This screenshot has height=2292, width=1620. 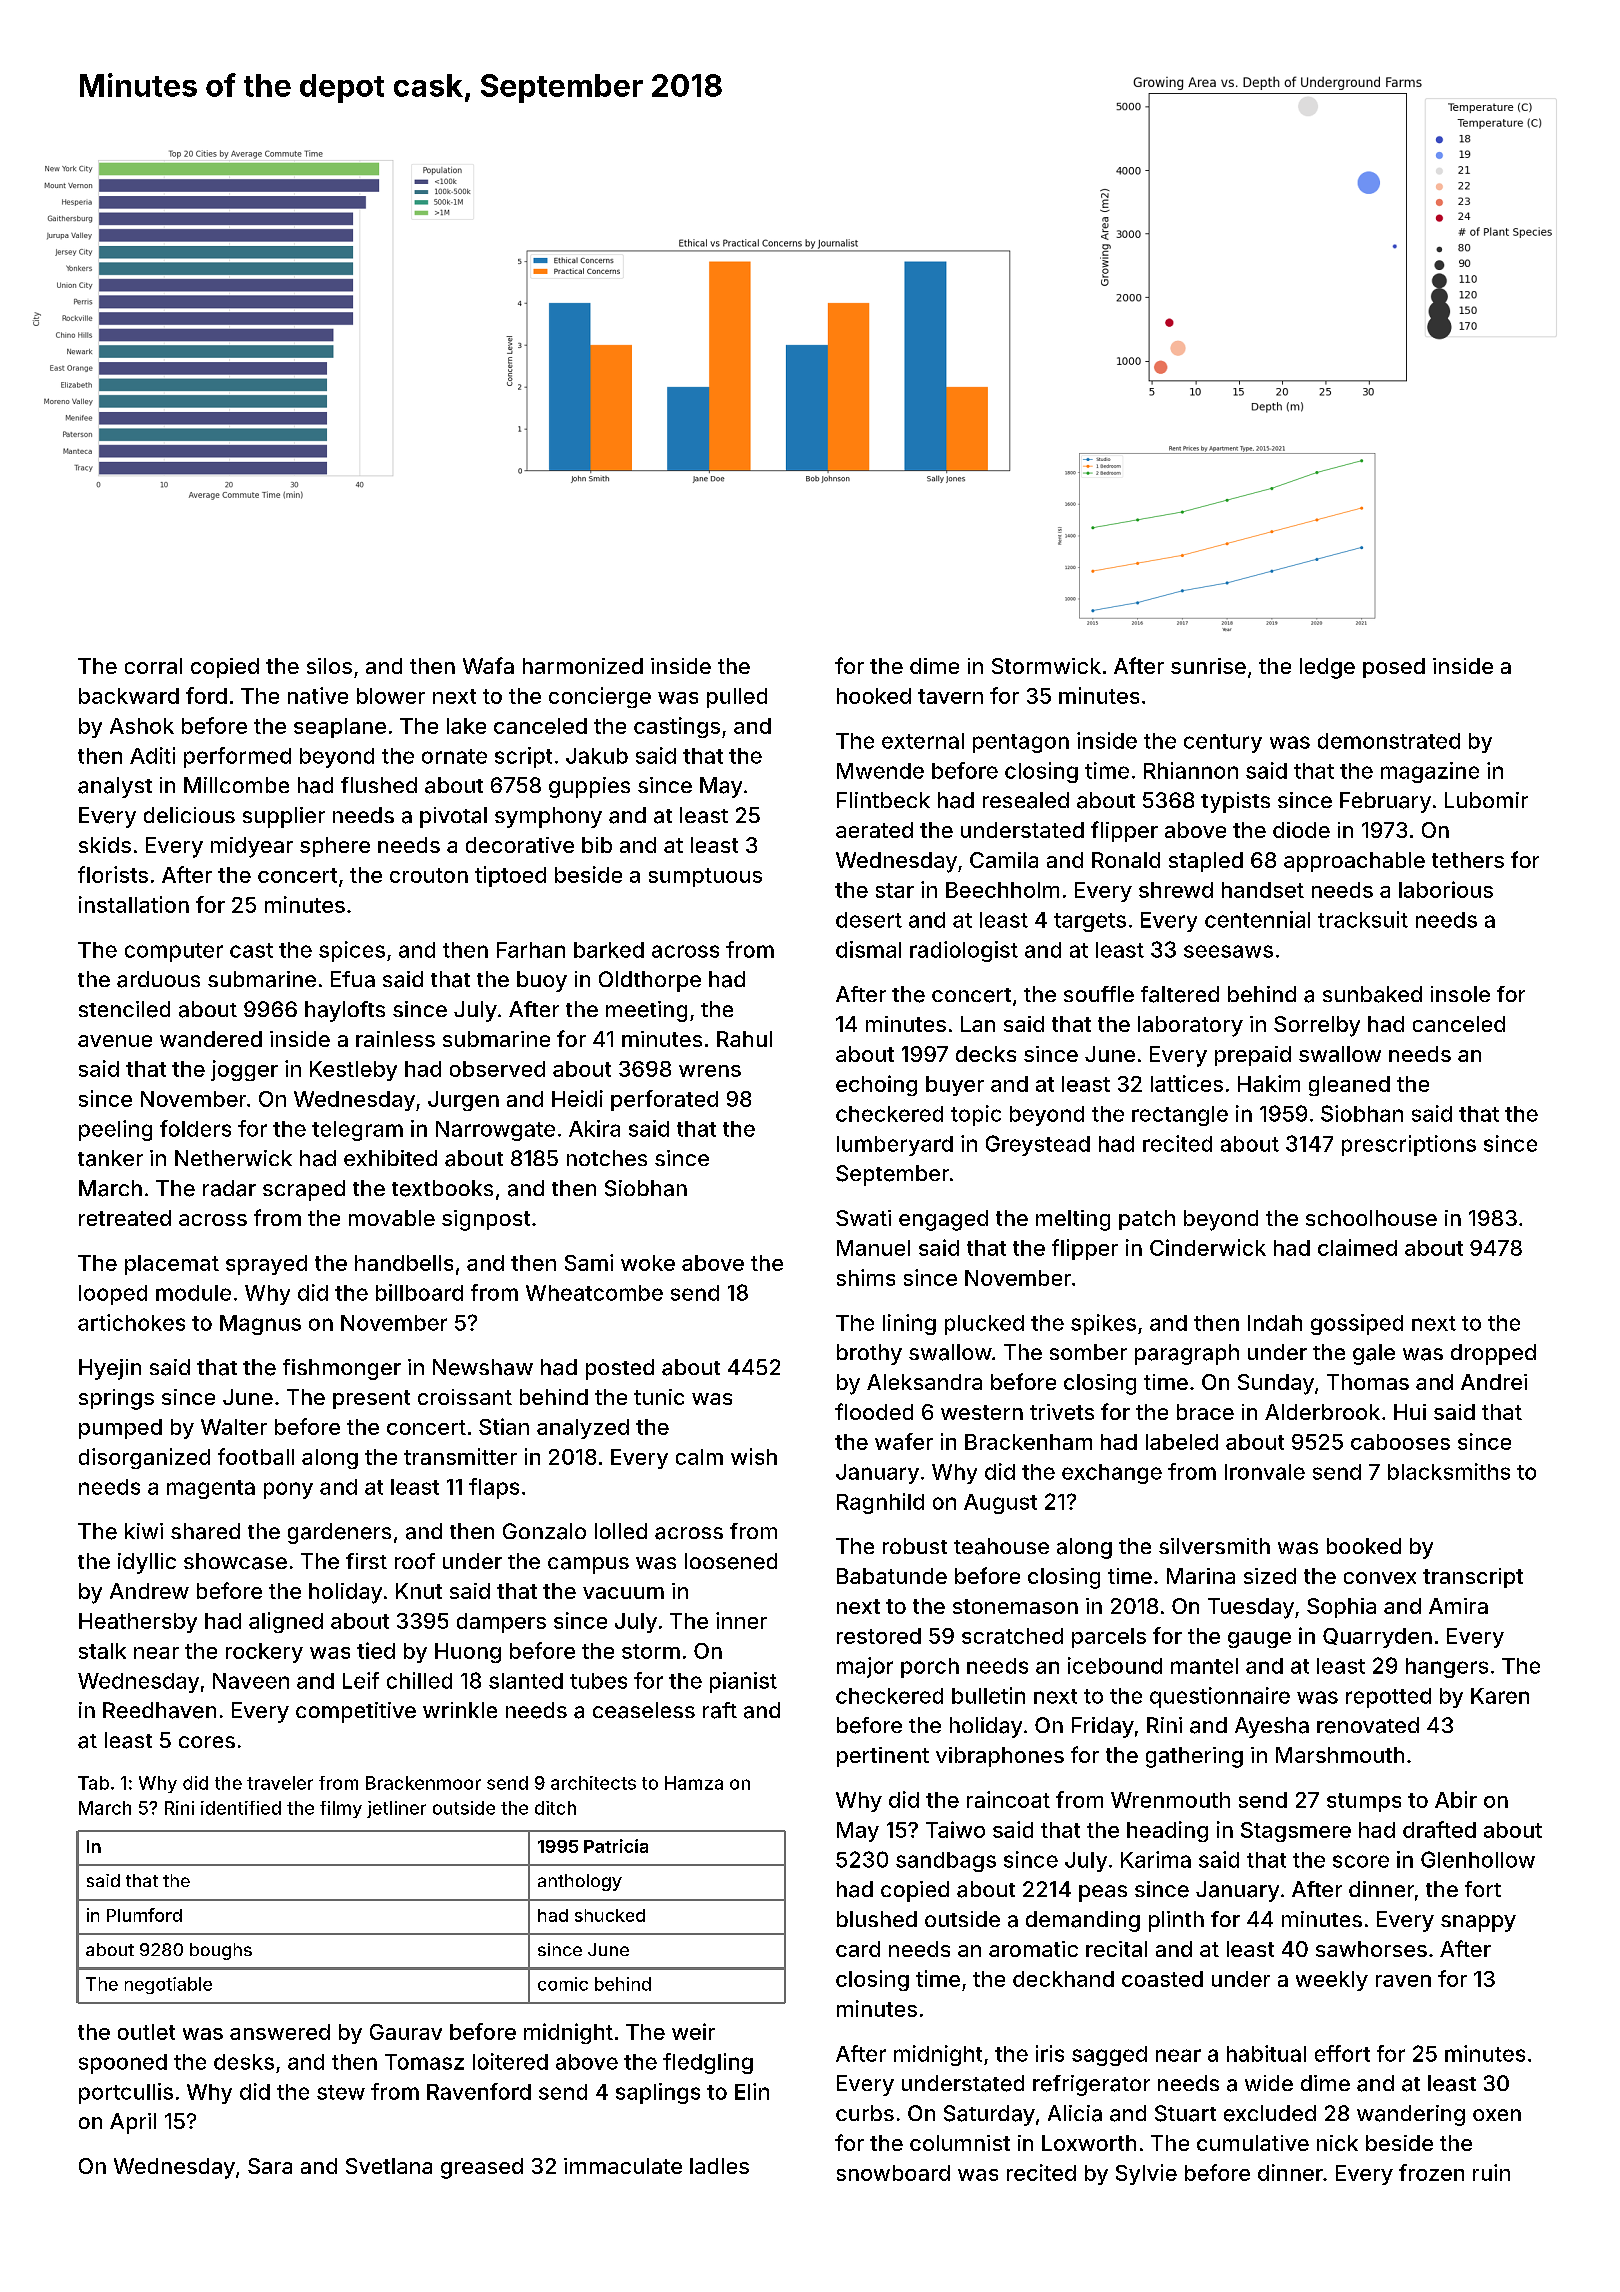 I want to click on rainless, so click(x=395, y=1039).
